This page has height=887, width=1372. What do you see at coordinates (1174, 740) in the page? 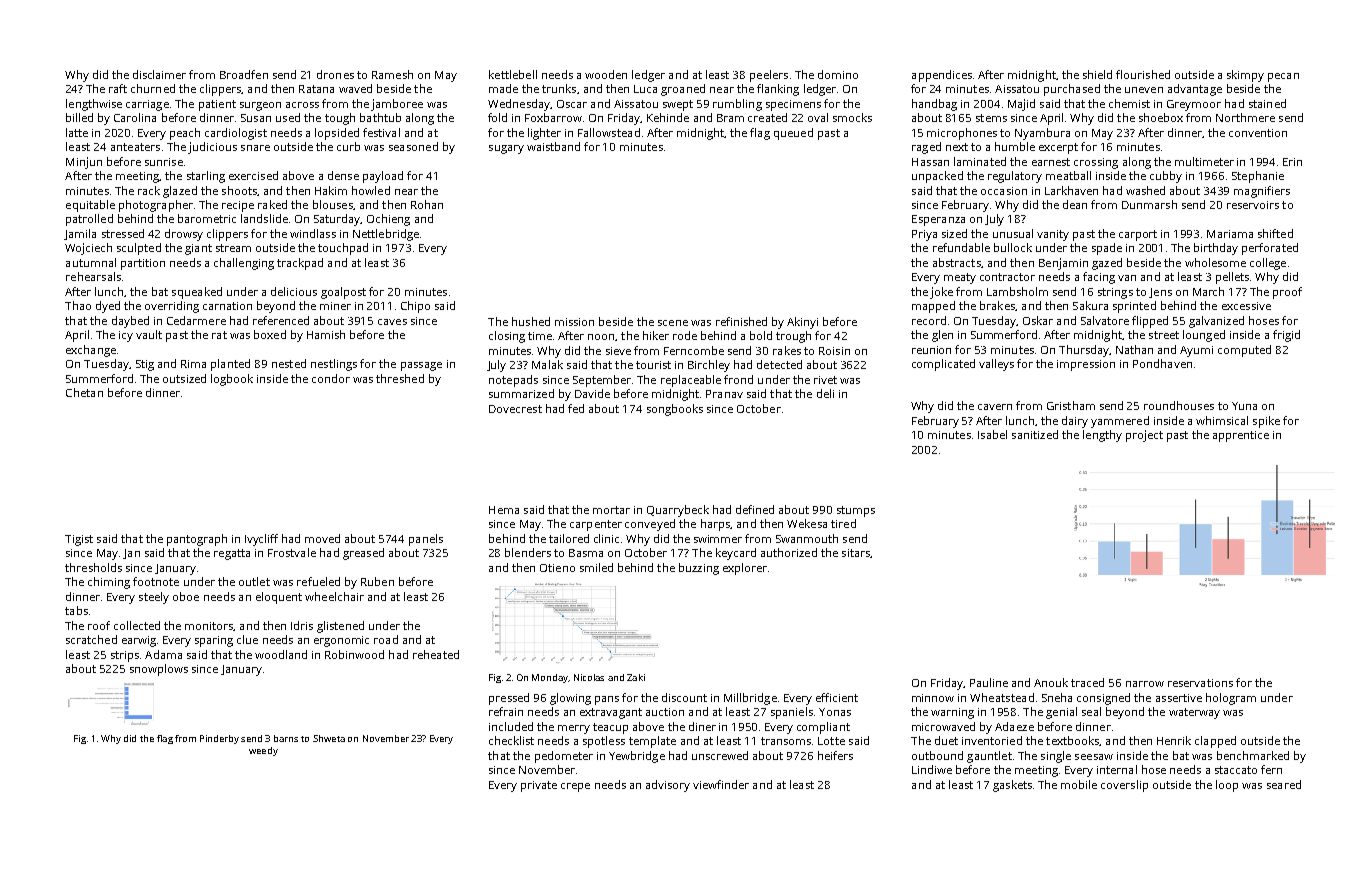
I see `Henrik` at bounding box center [1174, 740].
